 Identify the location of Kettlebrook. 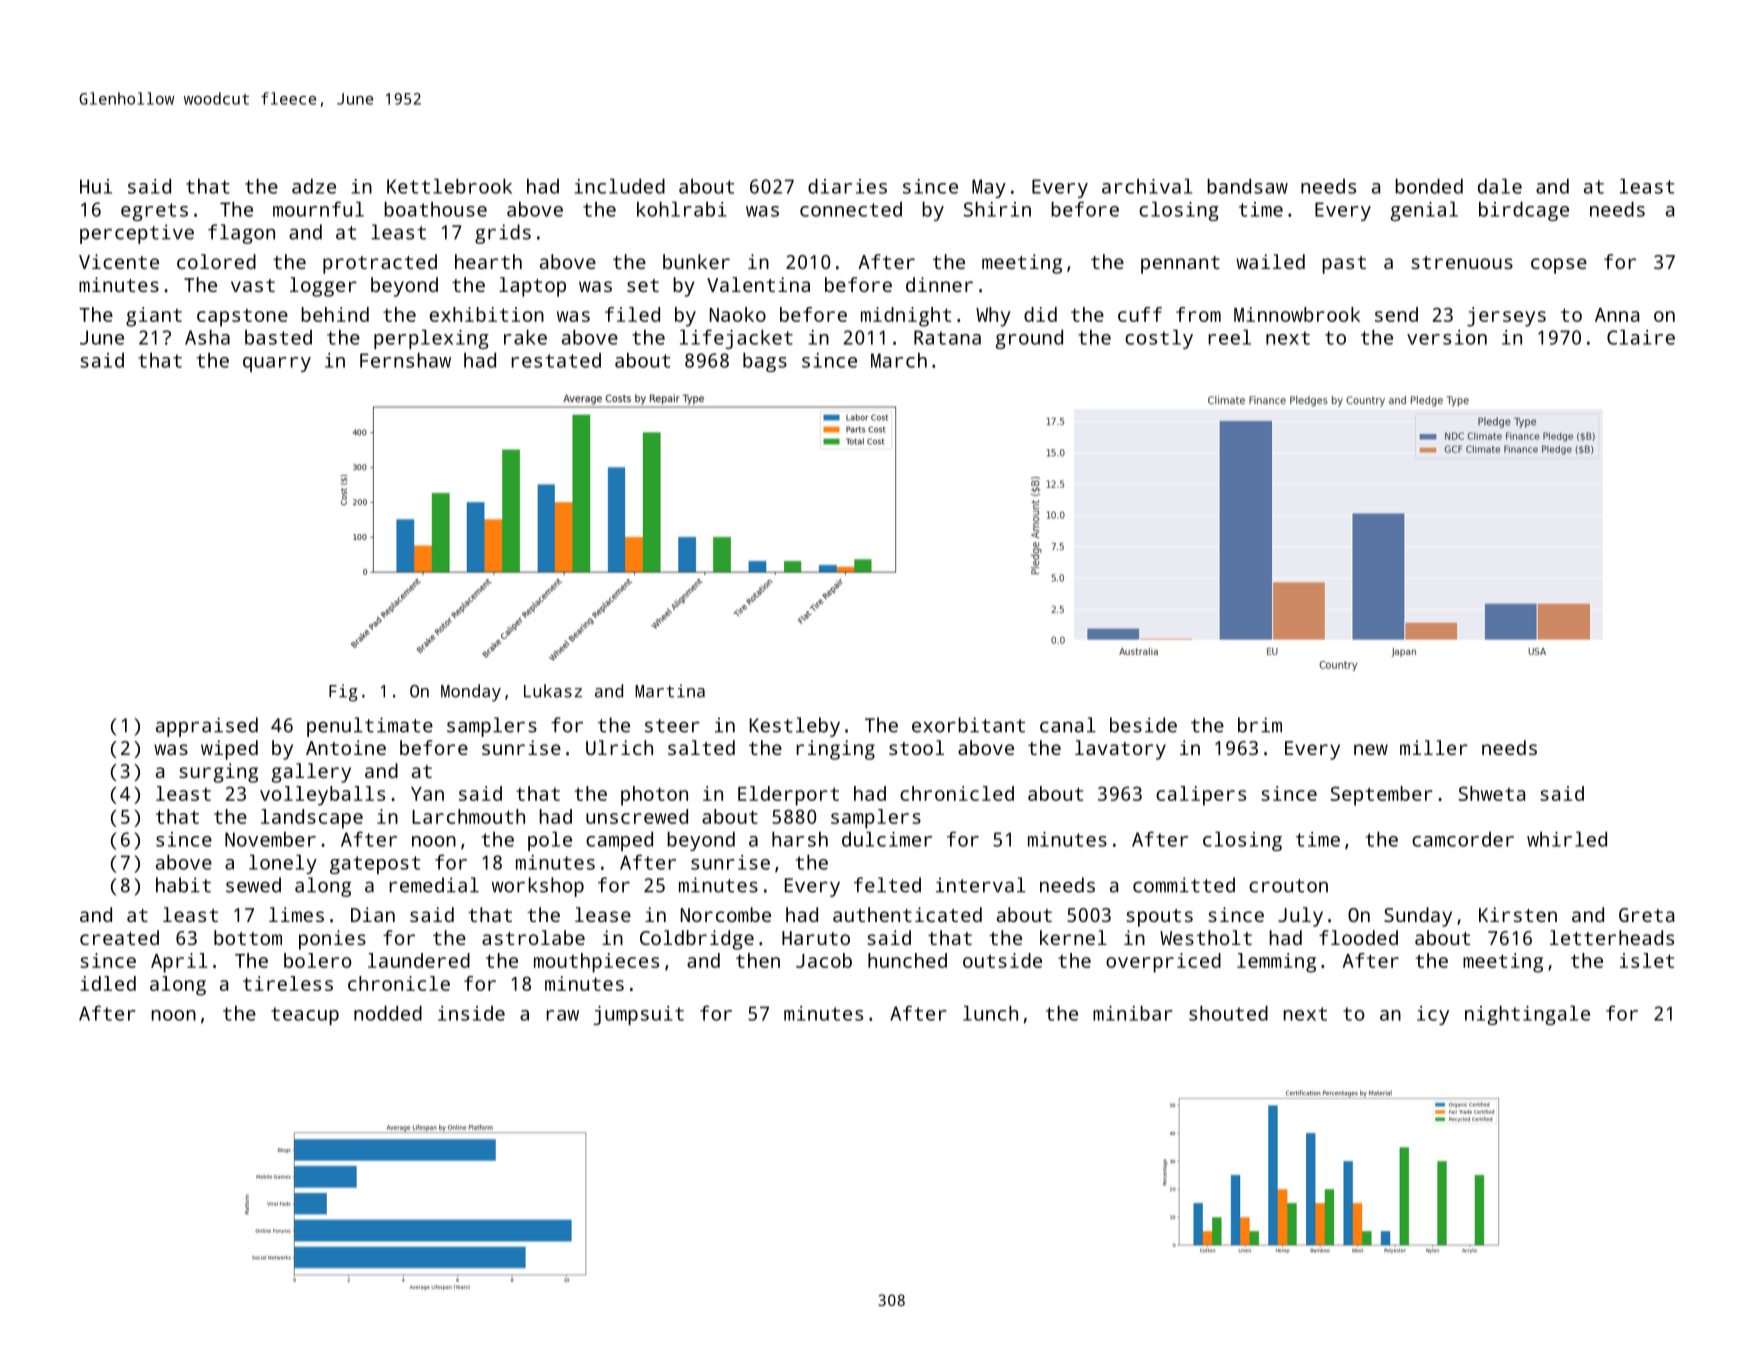
(449, 186).
